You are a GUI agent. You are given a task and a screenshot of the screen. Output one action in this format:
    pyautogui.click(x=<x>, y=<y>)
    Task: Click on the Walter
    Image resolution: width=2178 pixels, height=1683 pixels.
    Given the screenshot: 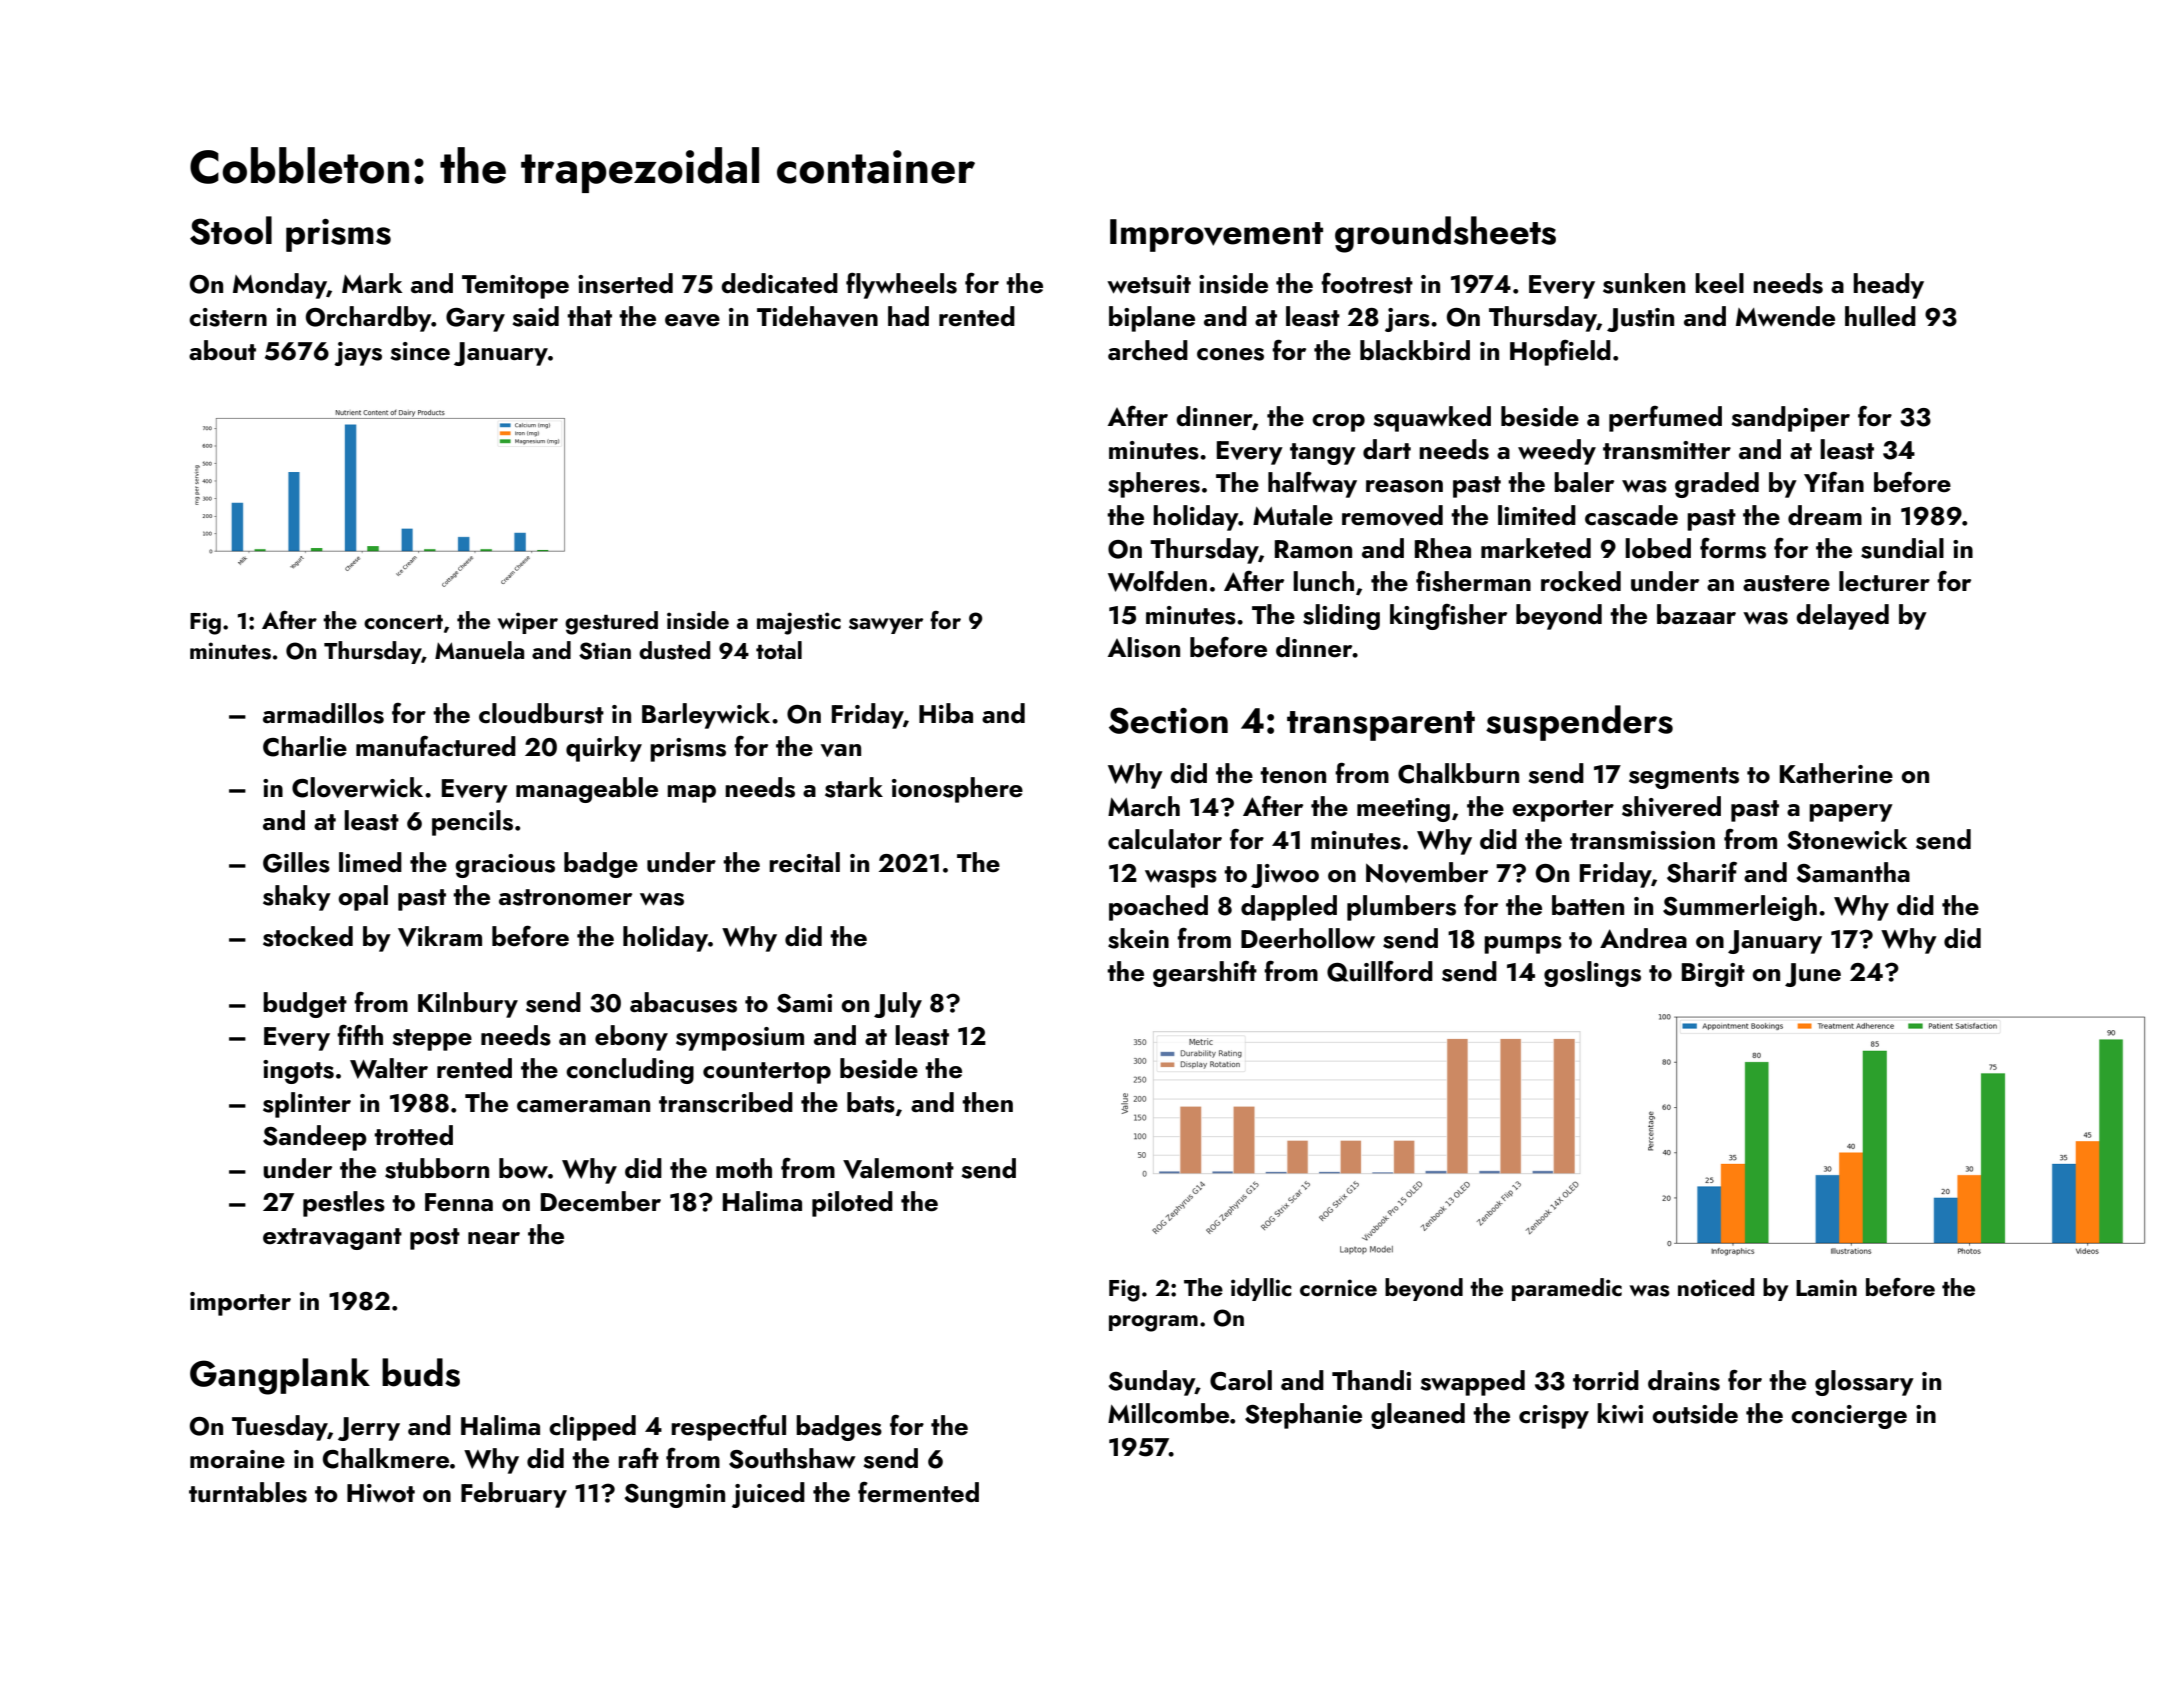 What is the action you would take?
    pyautogui.click(x=389, y=1068)
